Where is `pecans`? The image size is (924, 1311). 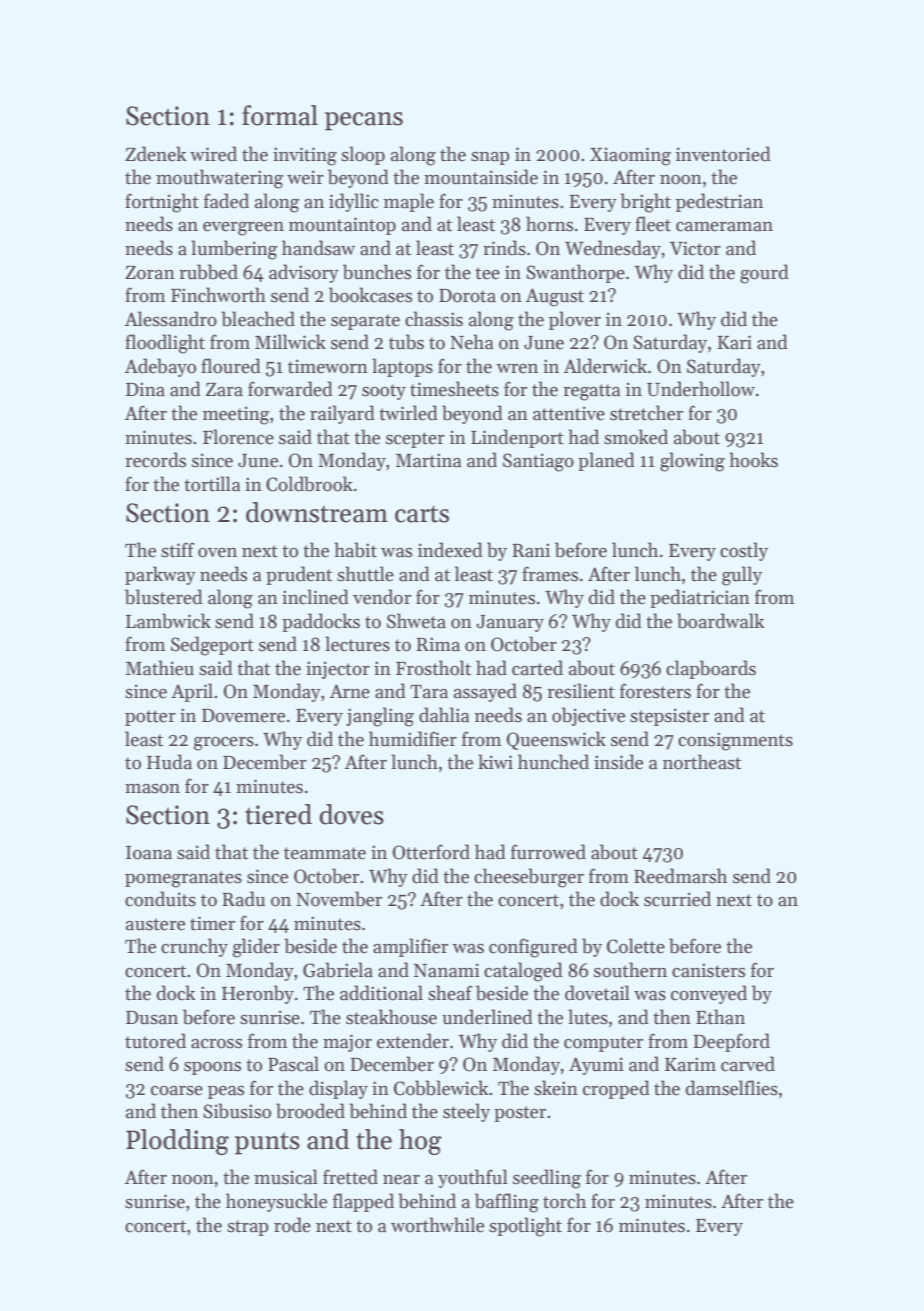 pecans is located at coordinates (364, 121).
